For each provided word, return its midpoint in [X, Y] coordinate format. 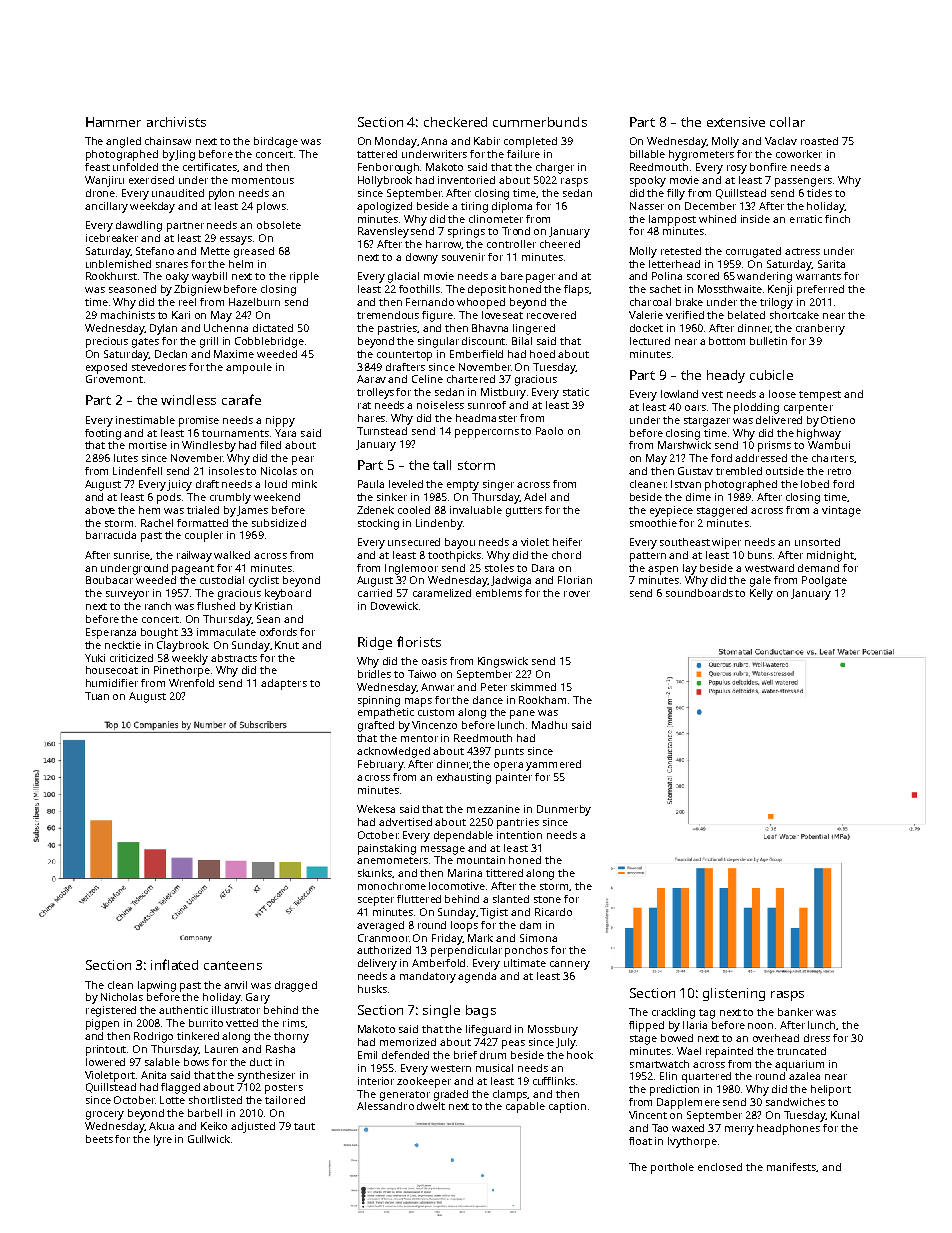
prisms [774, 446]
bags [481, 1011]
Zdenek [375, 510]
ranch [158, 606]
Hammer [113, 122]
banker [795, 1012]
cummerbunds [540, 122]
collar [787, 122]
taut [304, 1126]
